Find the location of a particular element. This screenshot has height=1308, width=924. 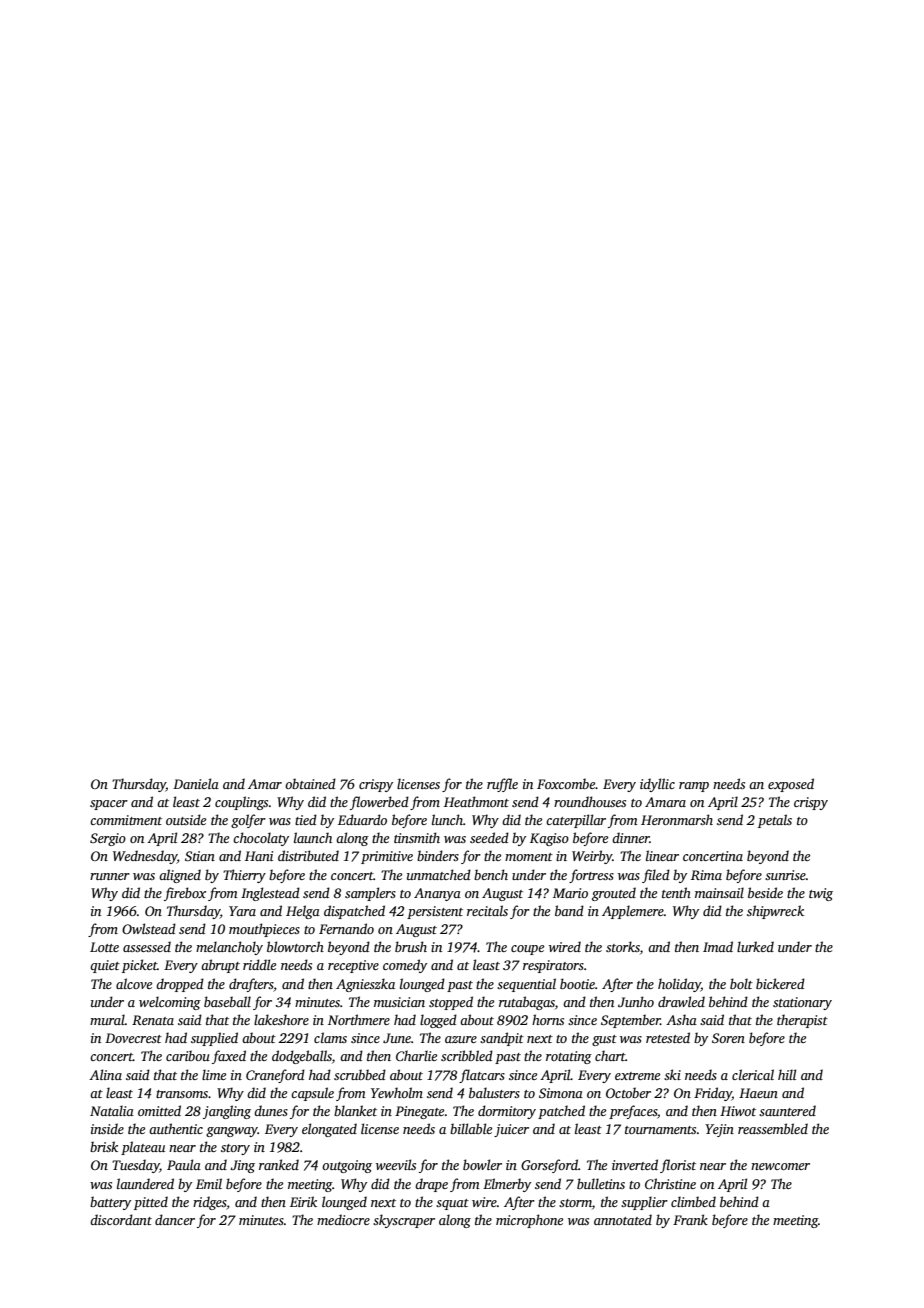

exposed is located at coordinates (791, 785).
